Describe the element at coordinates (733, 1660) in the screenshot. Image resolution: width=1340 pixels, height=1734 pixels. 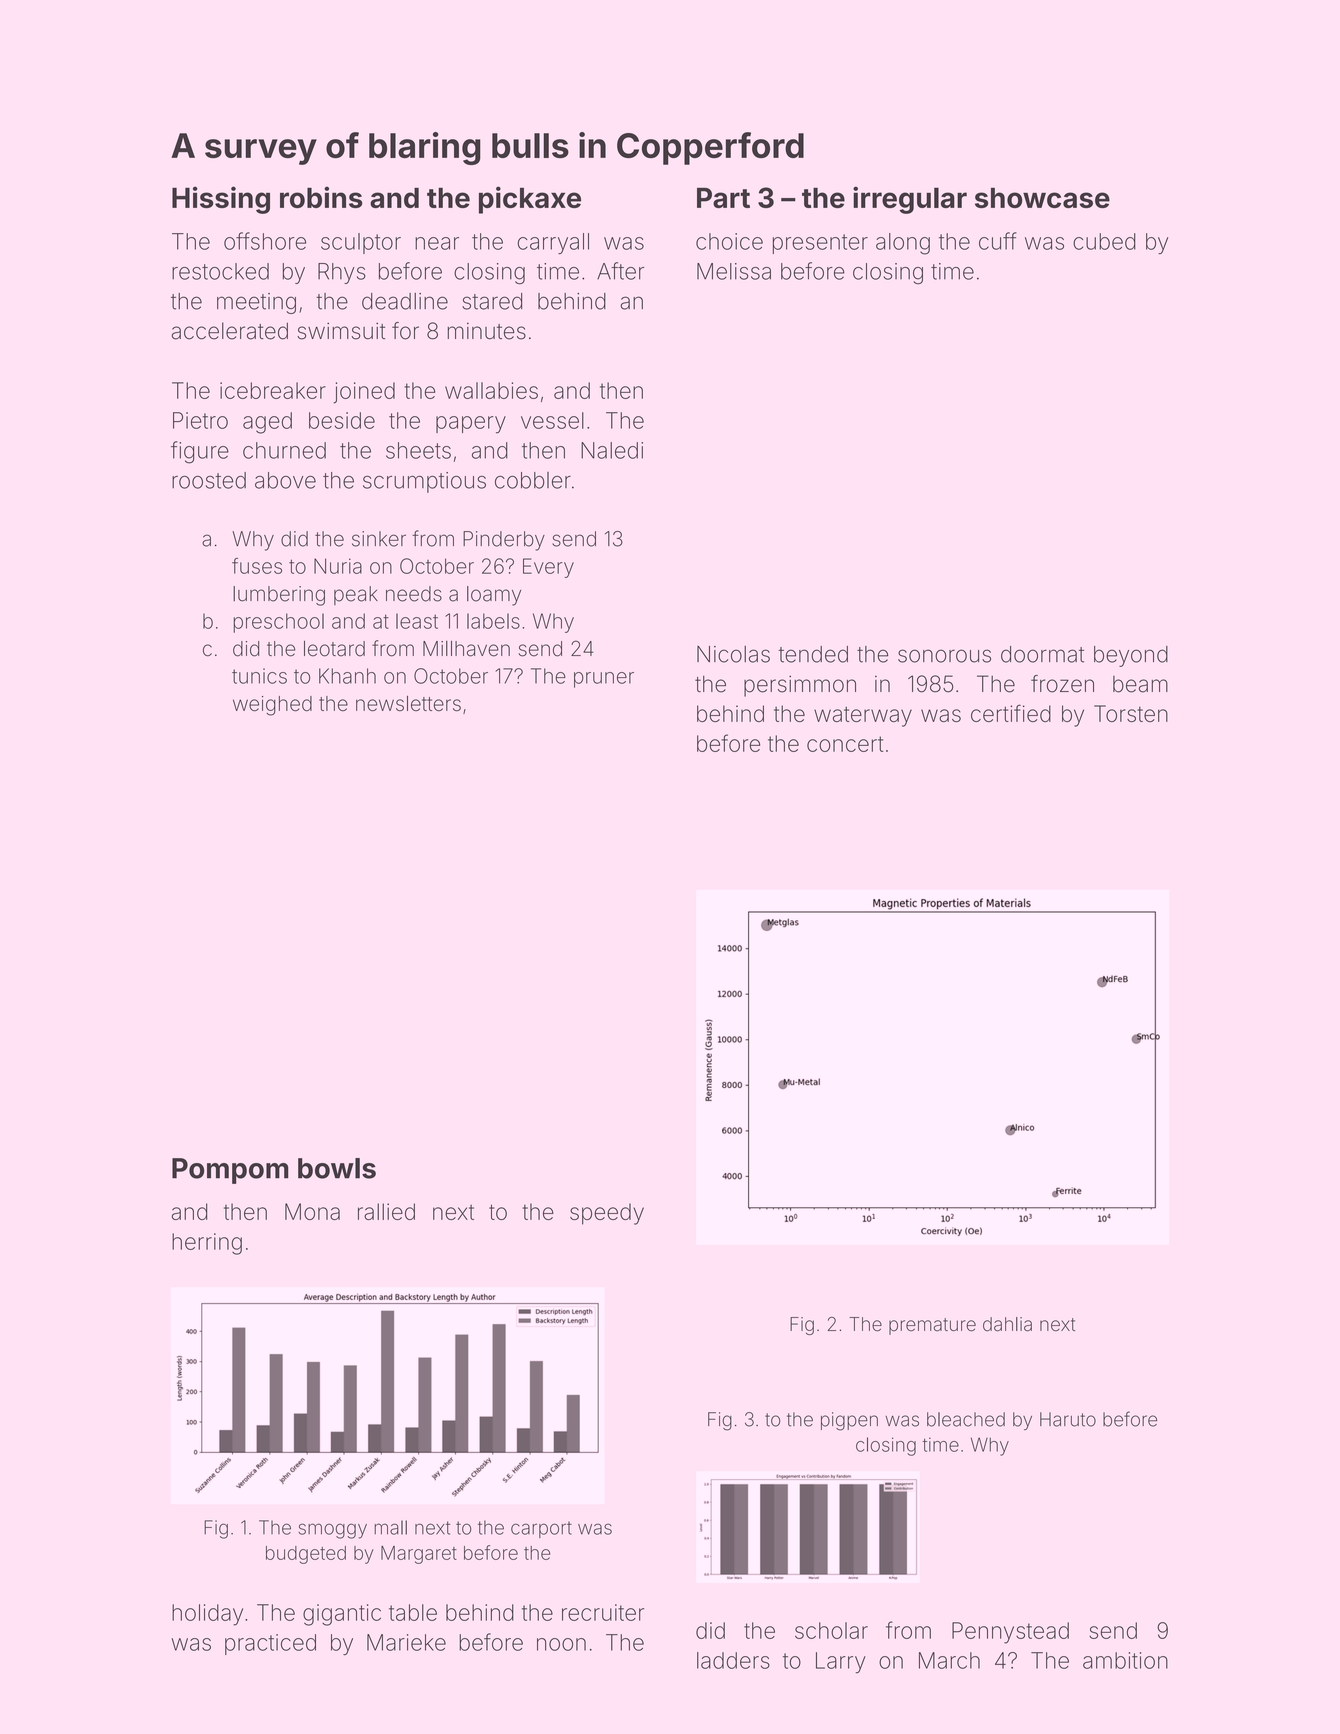
I see `ladders` at that location.
